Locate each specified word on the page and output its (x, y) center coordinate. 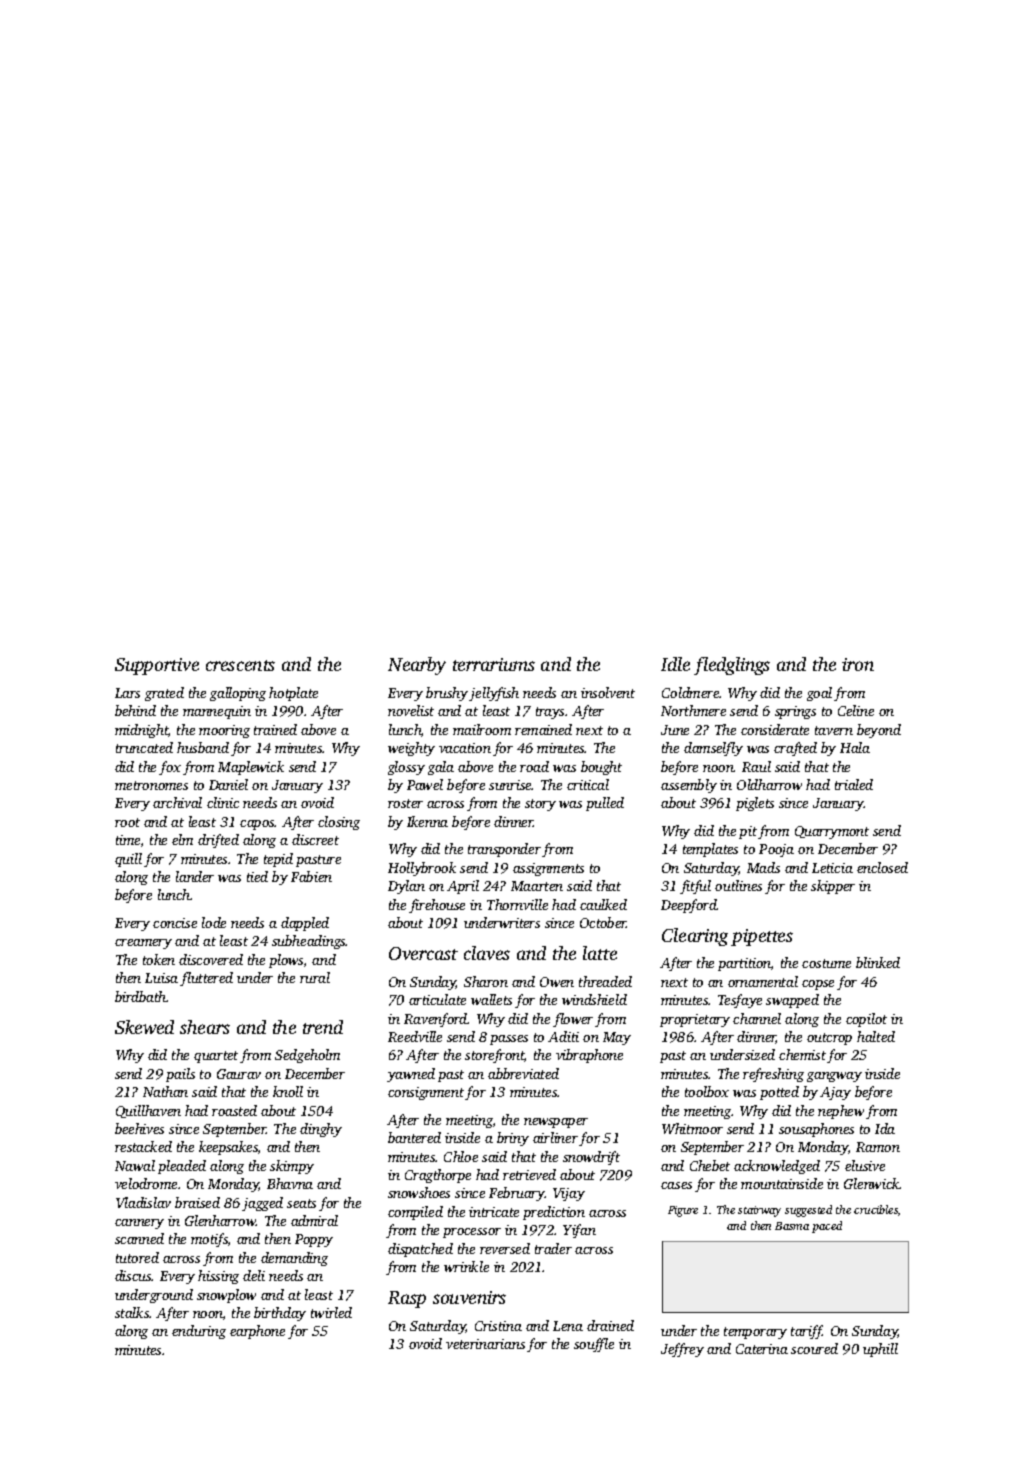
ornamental (763, 981)
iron (858, 664)
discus (133, 1275)
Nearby (417, 666)
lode (214, 922)
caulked (603, 904)
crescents (240, 665)
